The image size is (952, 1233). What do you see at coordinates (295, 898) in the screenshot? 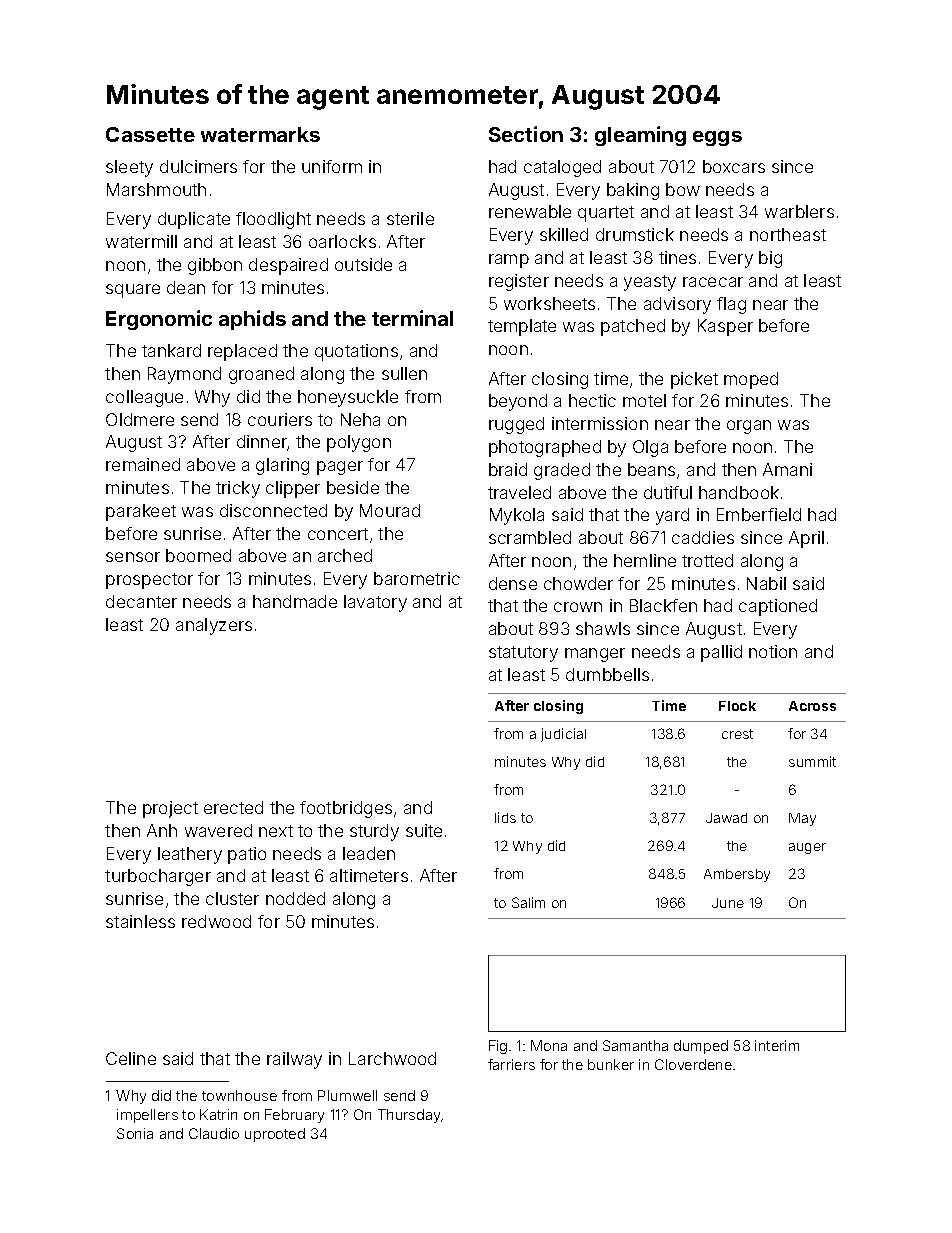
I see `nodded` at bounding box center [295, 898].
